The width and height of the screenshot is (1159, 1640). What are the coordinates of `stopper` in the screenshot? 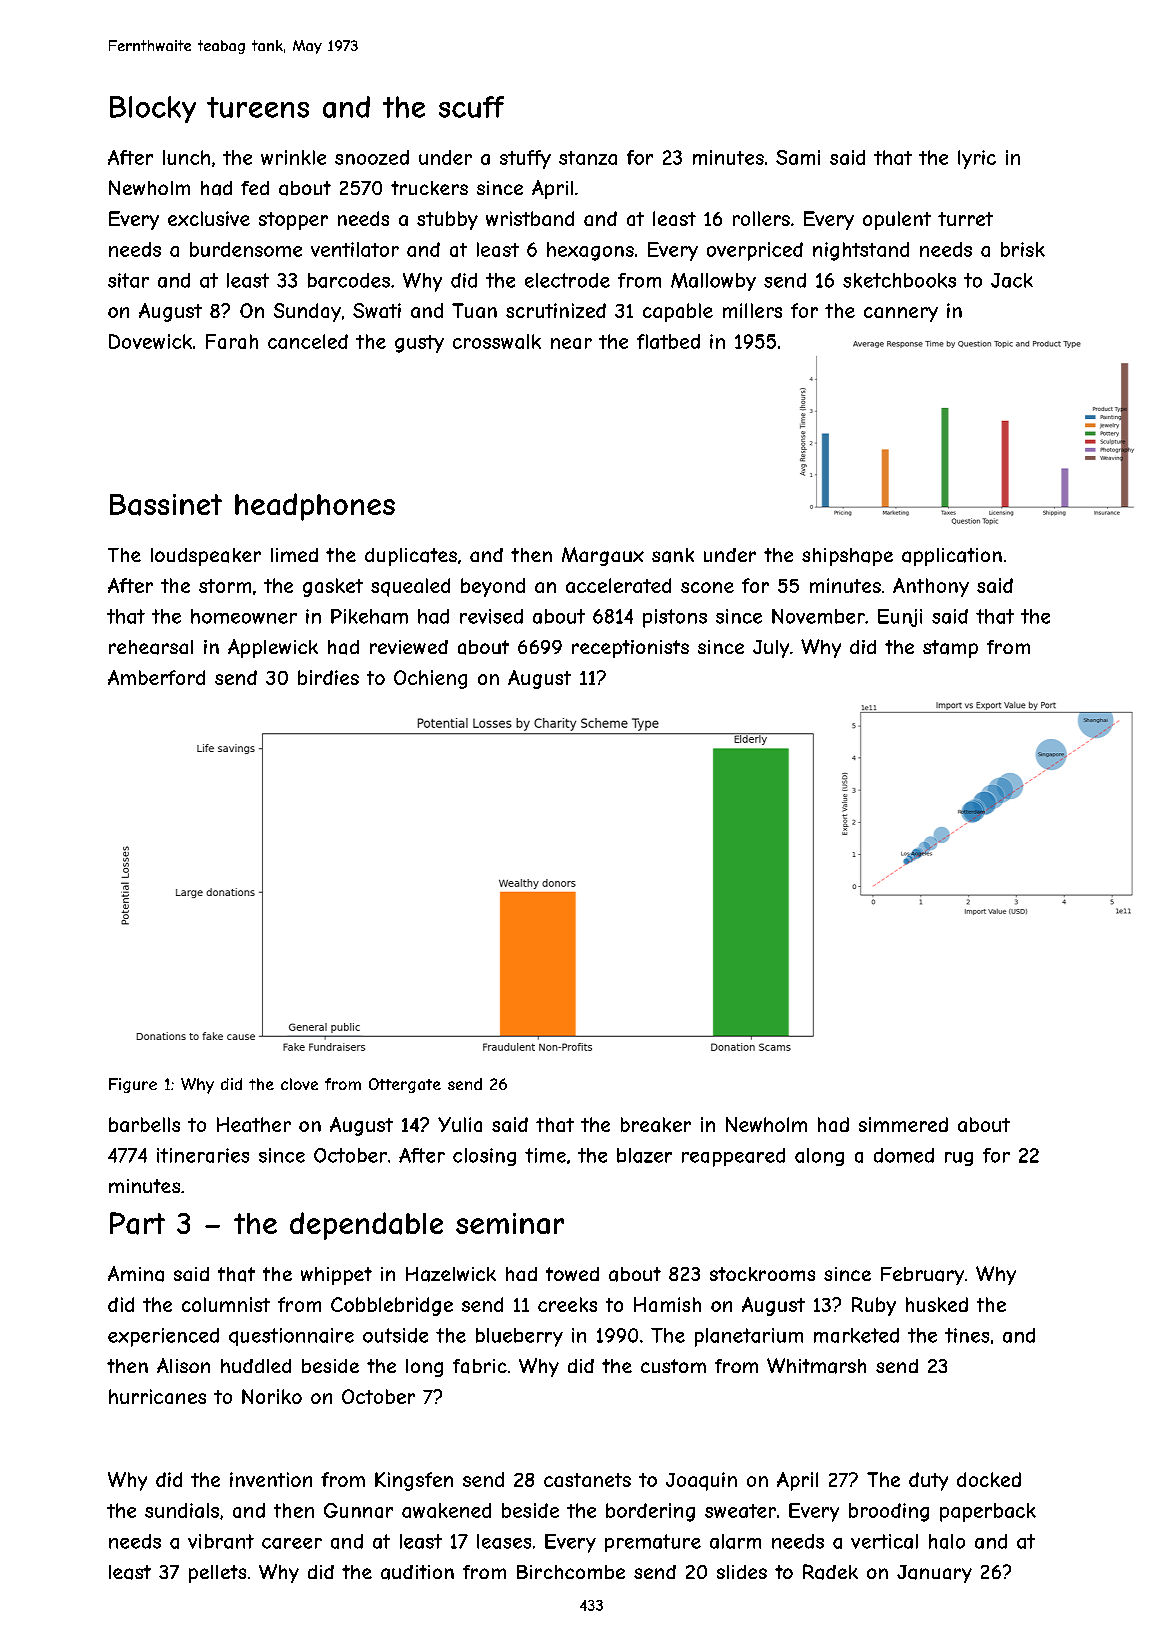 It's located at (293, 221).
